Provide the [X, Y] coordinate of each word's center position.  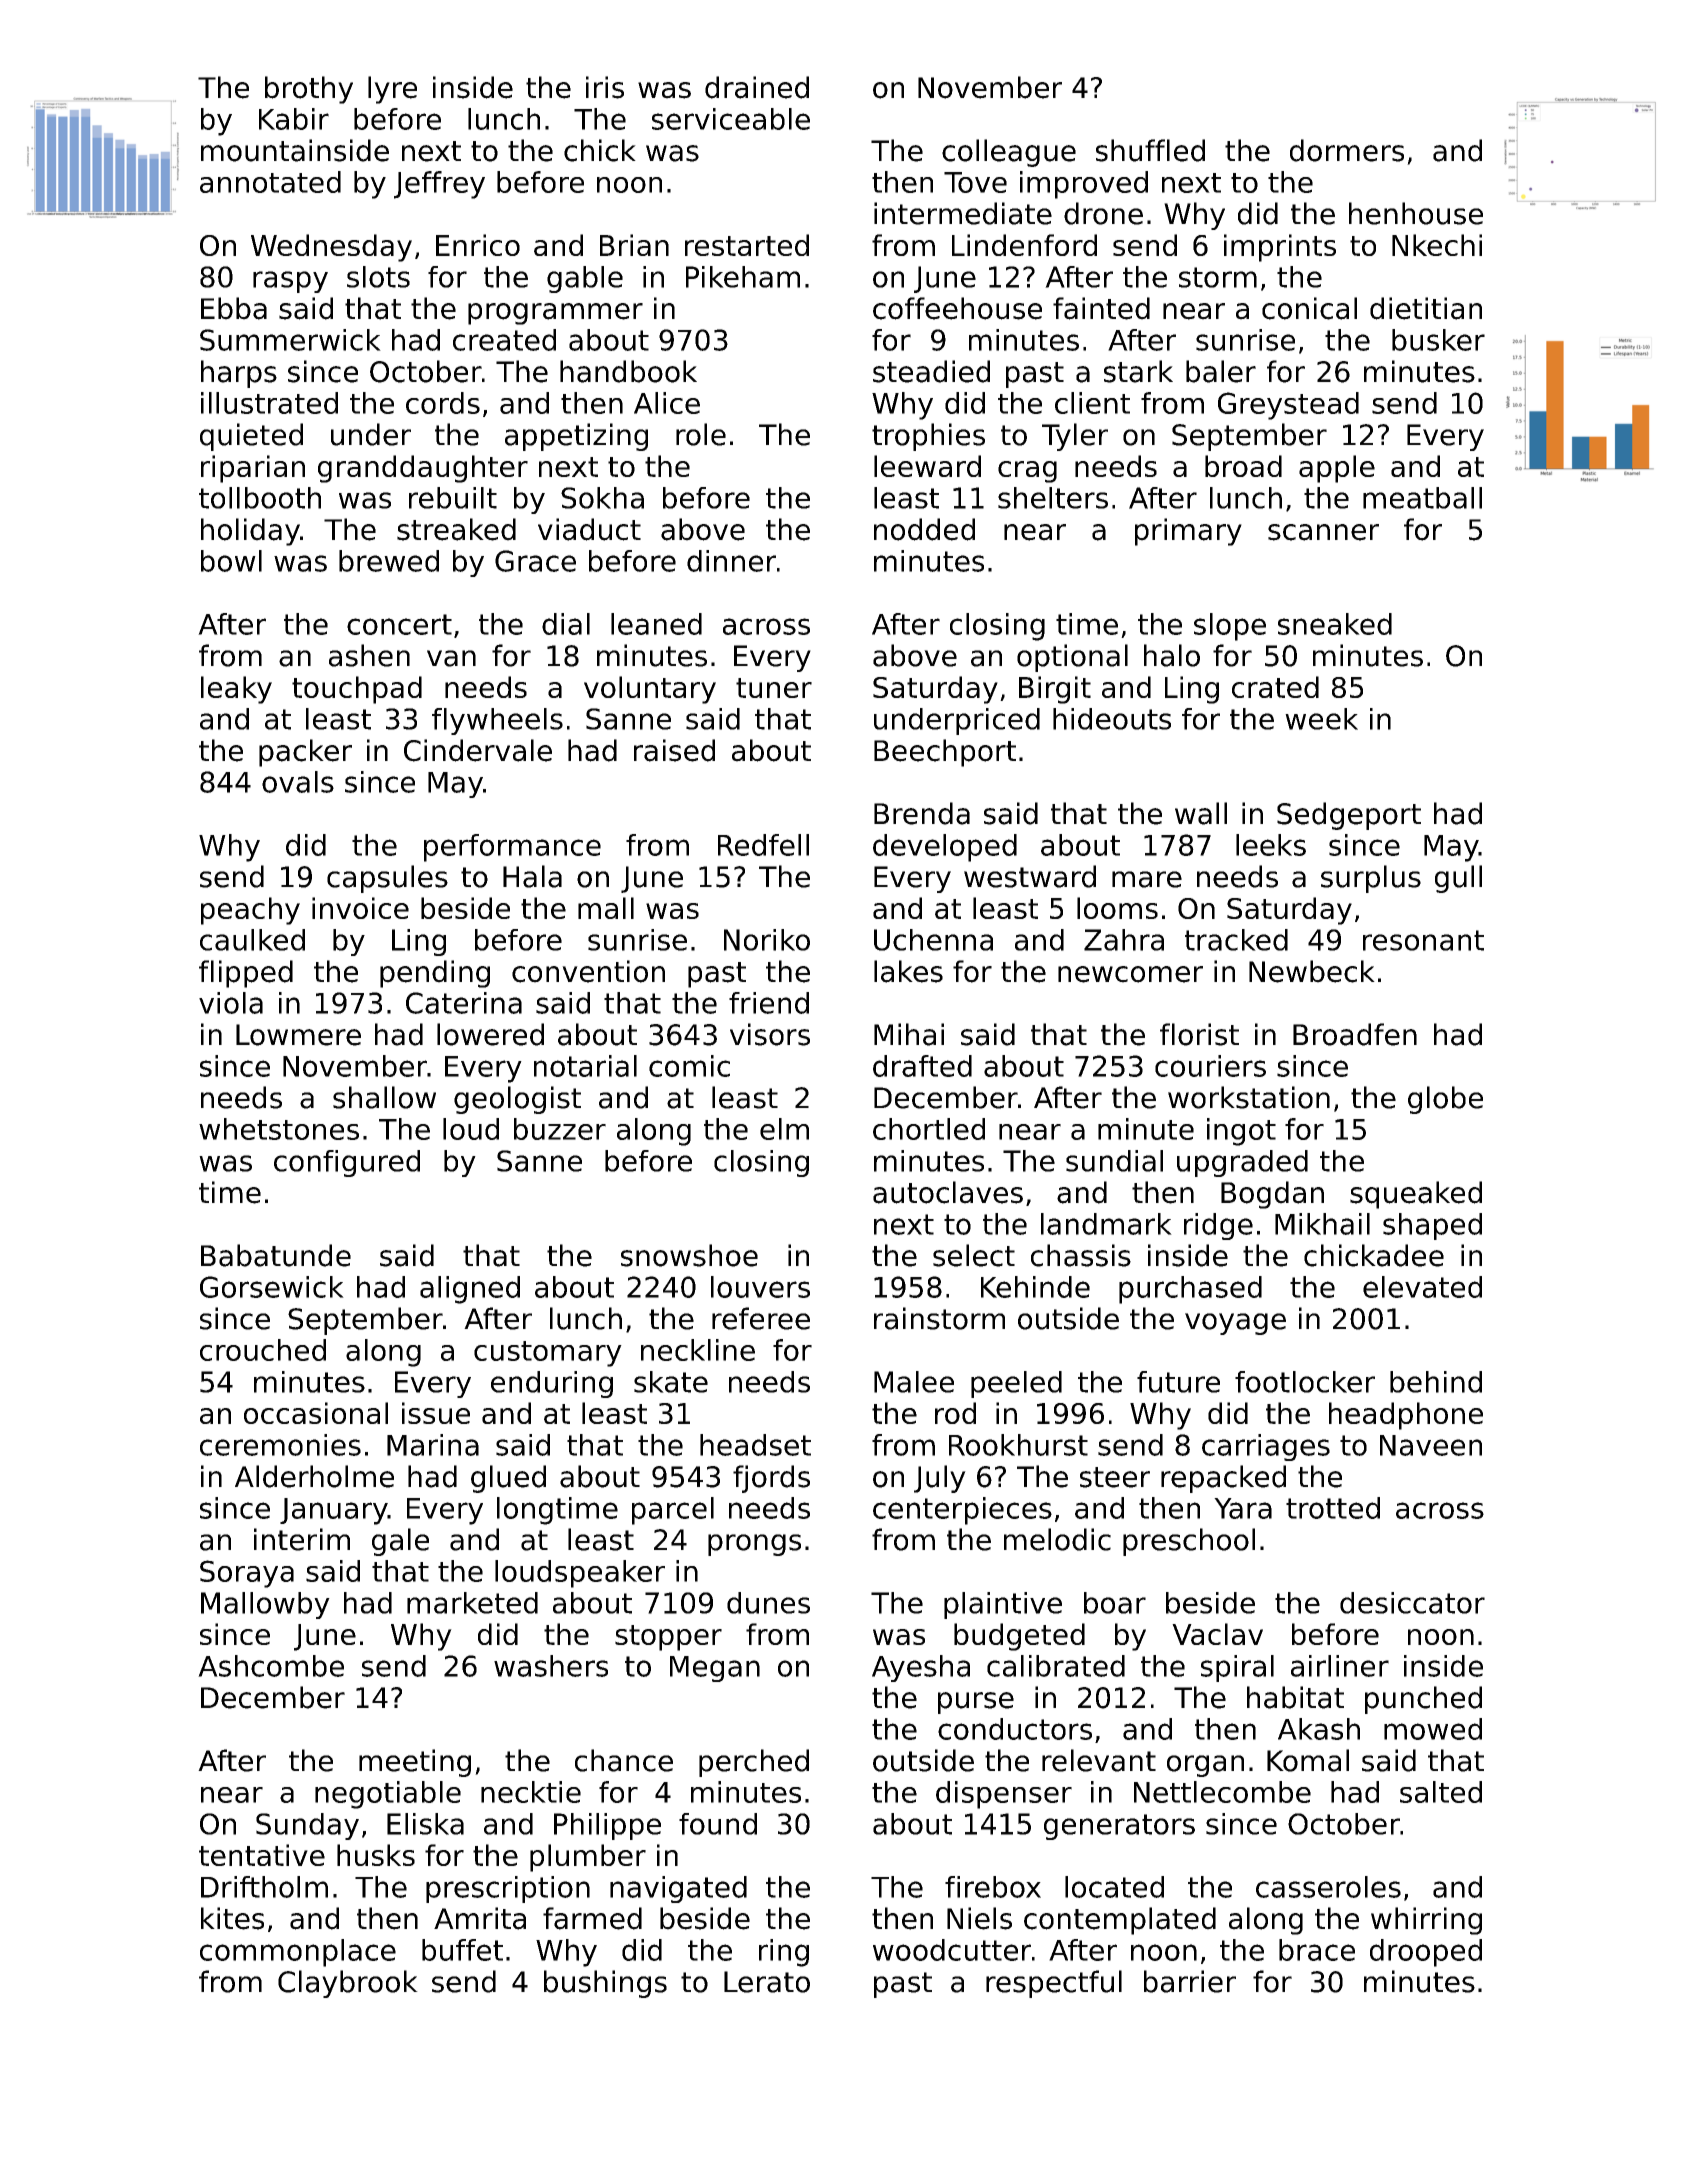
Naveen [1431, 1445]
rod [955, 1413]
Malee [914, 1382]
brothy [309, 90]
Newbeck [1312, 971]
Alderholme [314, 1476]
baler [1221, 371]
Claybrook [348, 1984]
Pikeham [743, 277]
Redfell [763, 845]
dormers [1347, 150]
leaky [236, 690]
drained [757, 87]
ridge [1218, 1226]
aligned [470, 1290]
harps [239, 374]
